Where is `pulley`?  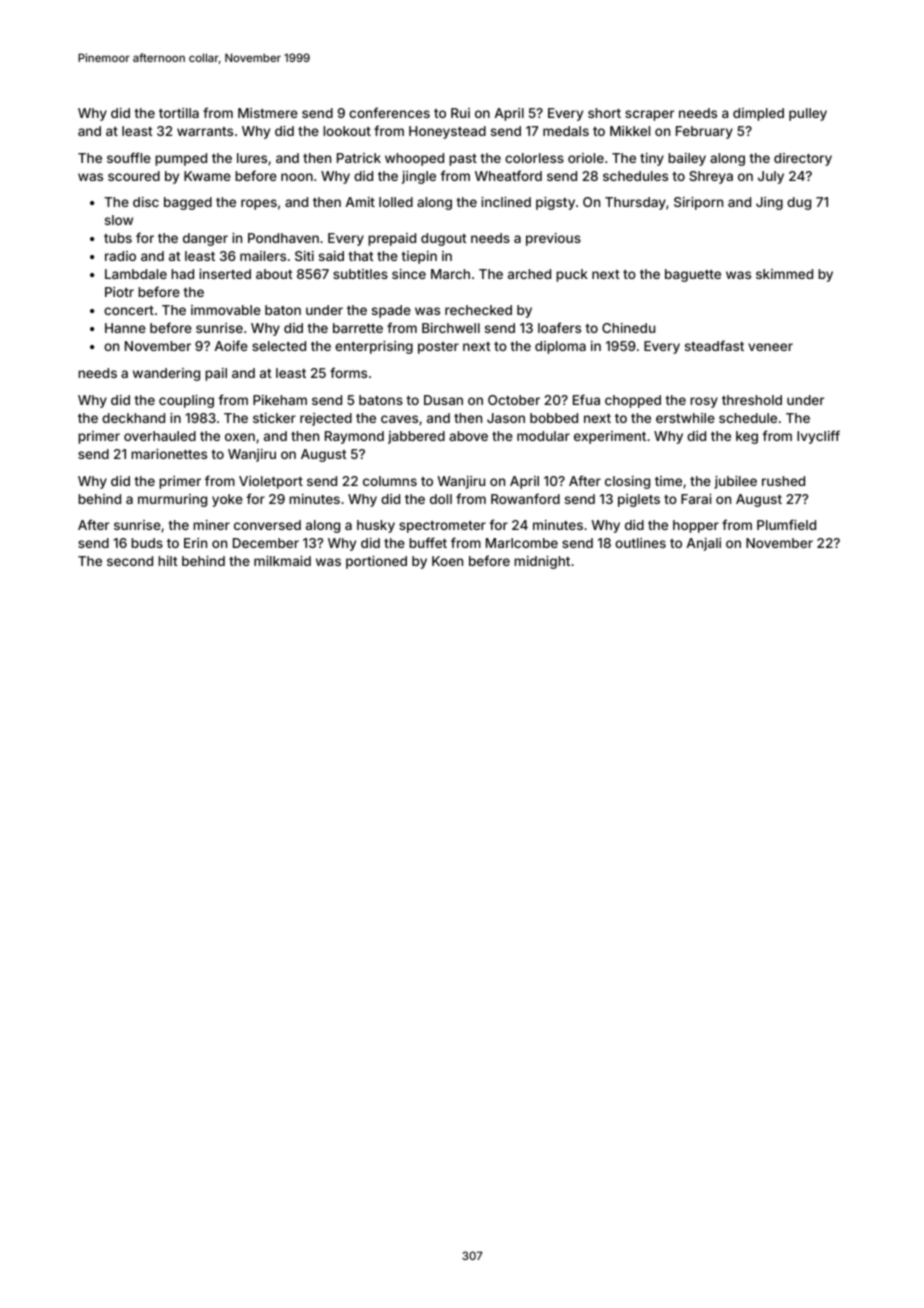 pulley is located at coordinates (808, 114).
